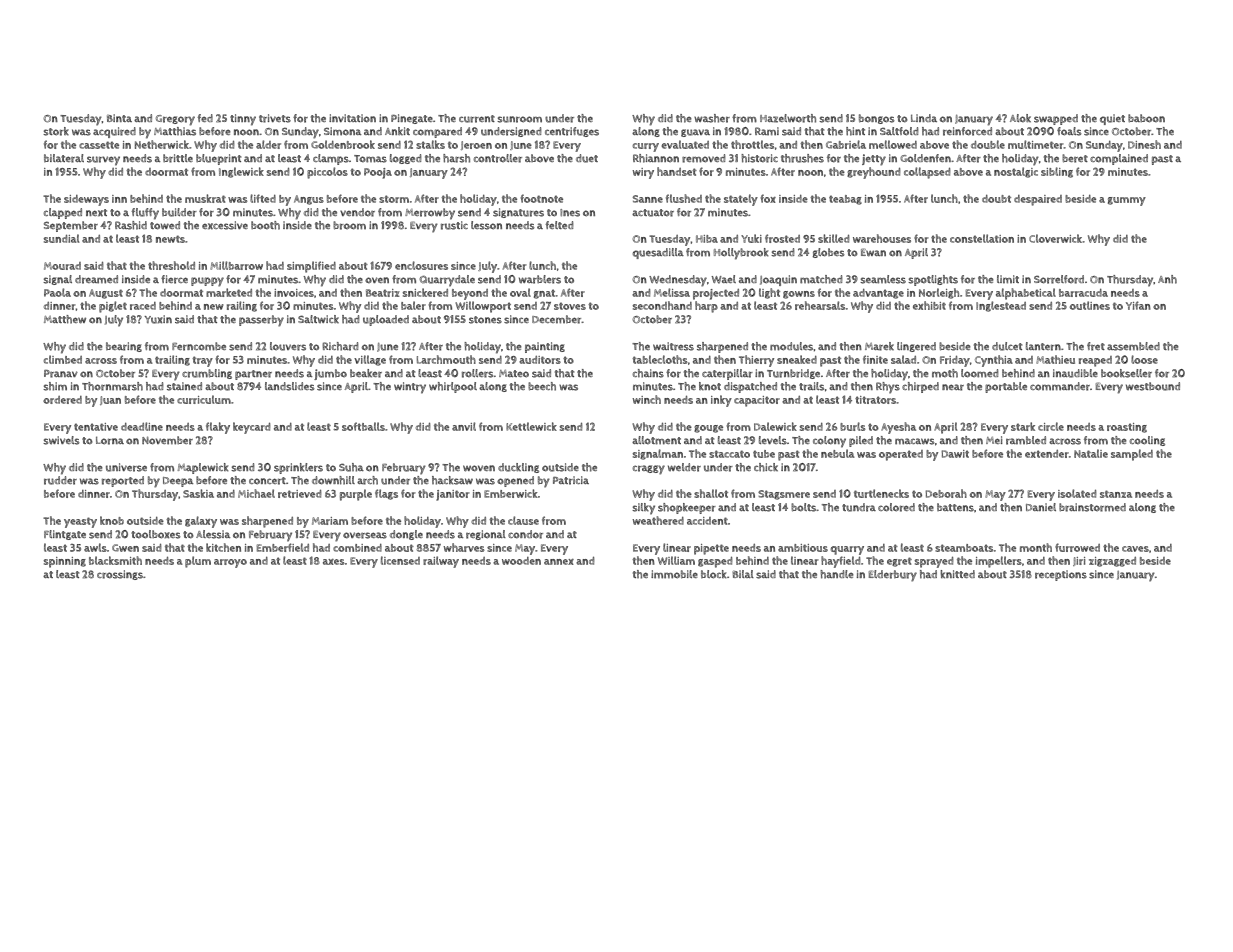  I want to click on Saltfold, so click(899, 131).
